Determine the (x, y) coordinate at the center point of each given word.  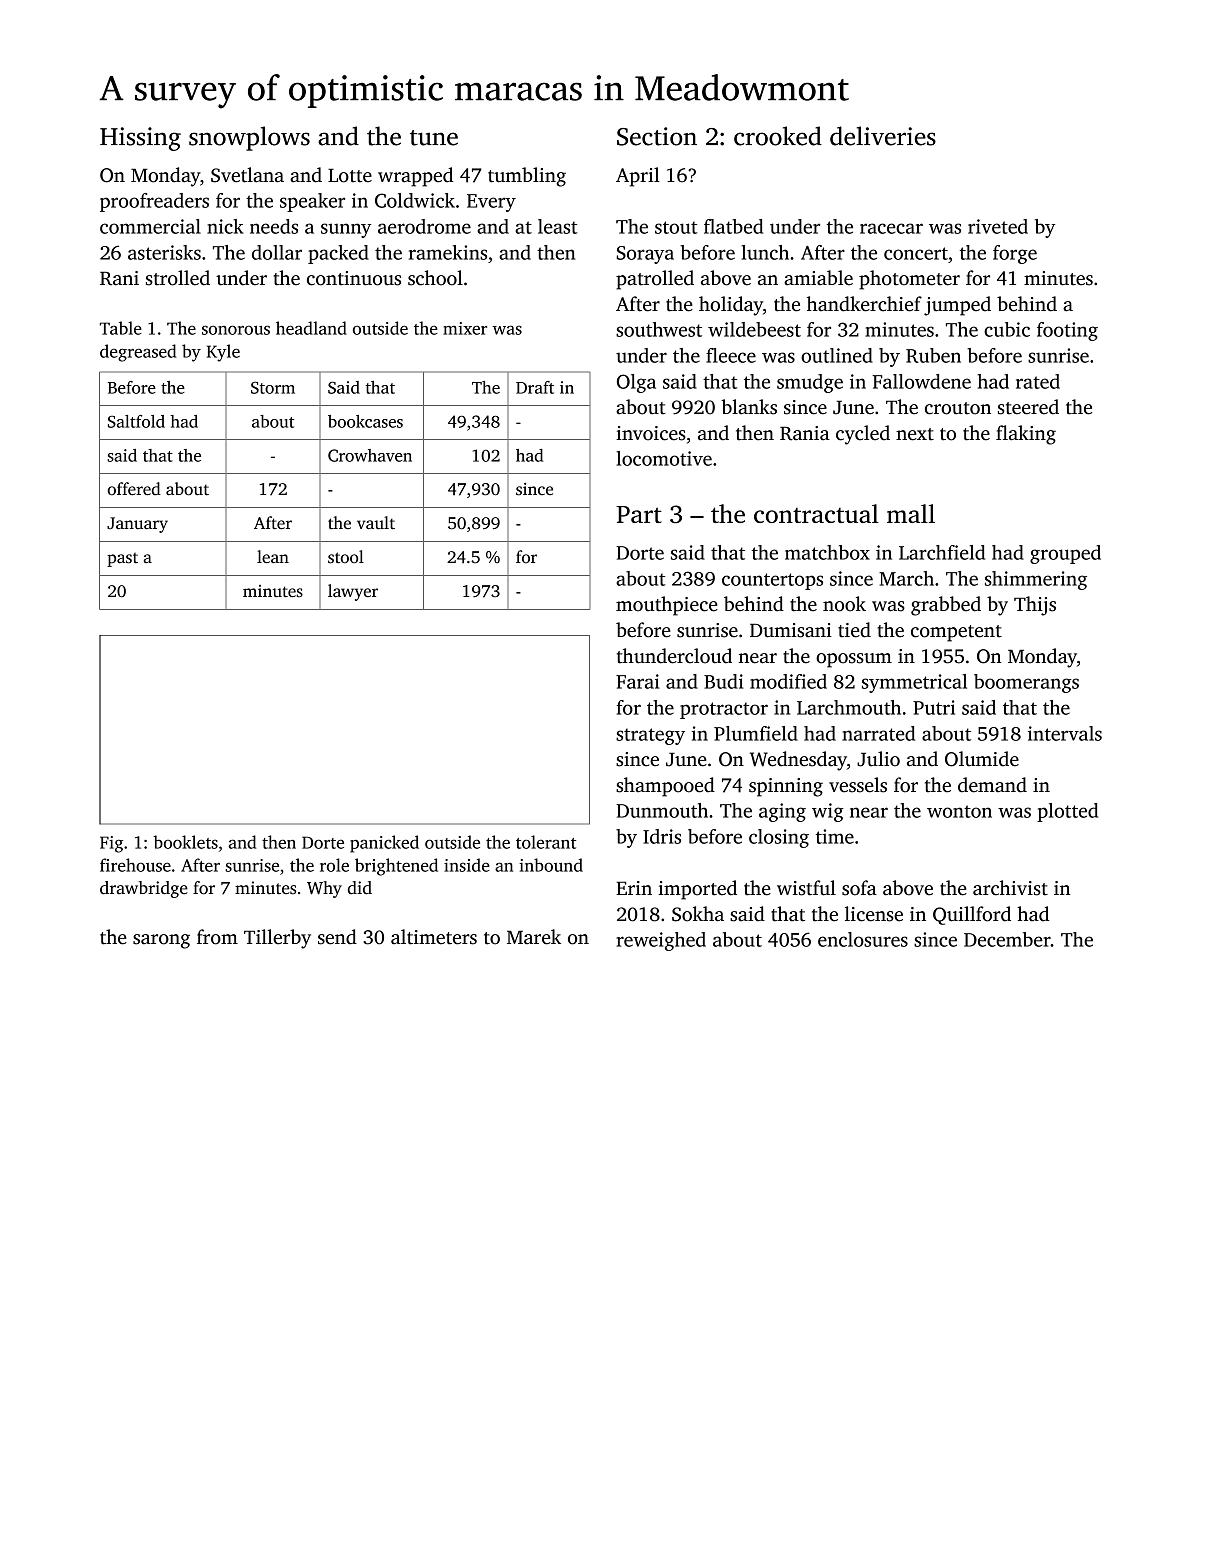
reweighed (661, 941)
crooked (778, 136)
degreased (138, 353)
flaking (1026, 435)
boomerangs (1026, 683)
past (122, 560)
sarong (161, 941)
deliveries (883, 136)
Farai (637, 681)
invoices (651, 433)
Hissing (140, 139)
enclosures (863, 939)
